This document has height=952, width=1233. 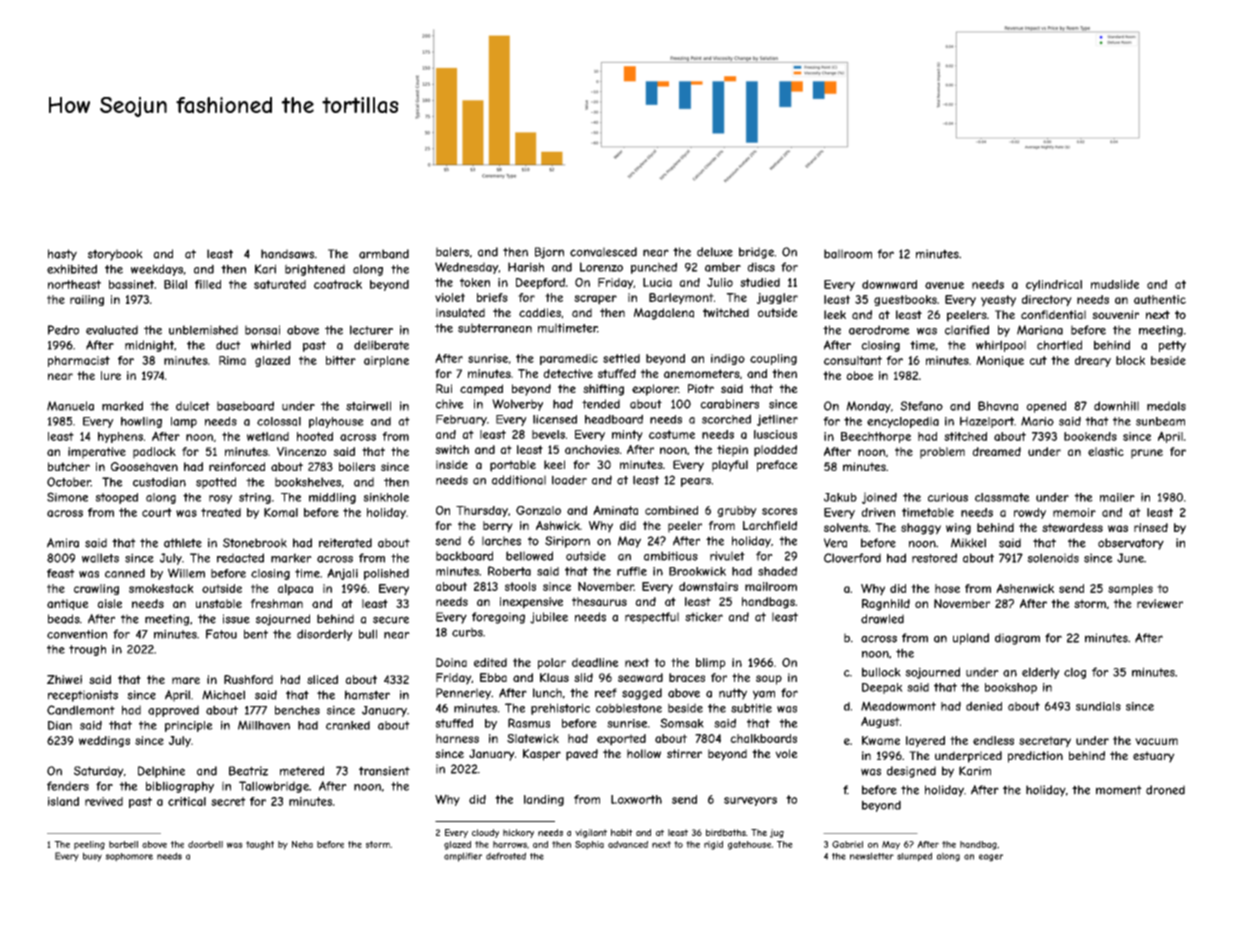 What do you see at coordinates (549, 253) in the document?
I see `Bjorn` at bounding box center [549, 253].
